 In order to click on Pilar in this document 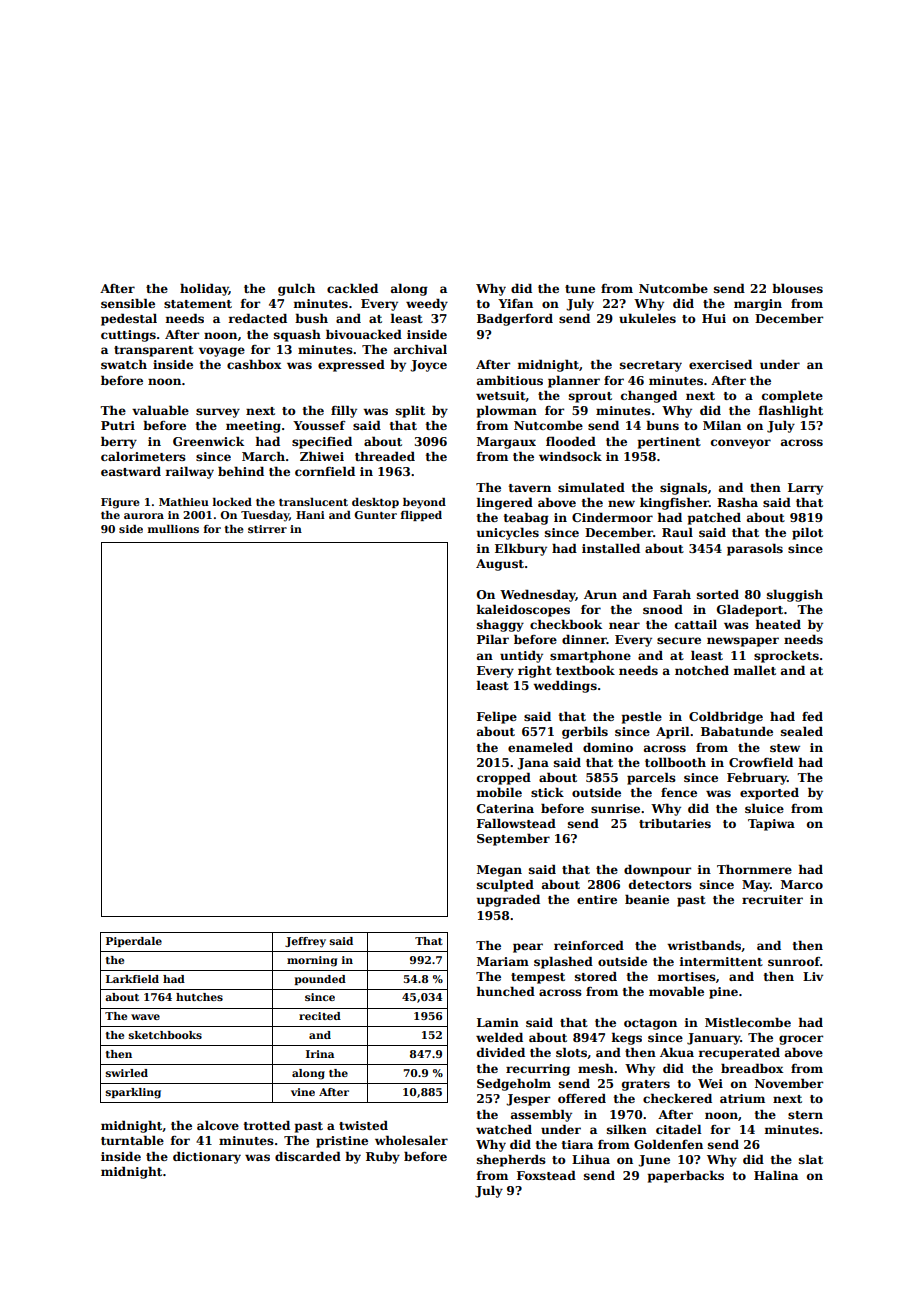, I will do `click(493, 639)`.
